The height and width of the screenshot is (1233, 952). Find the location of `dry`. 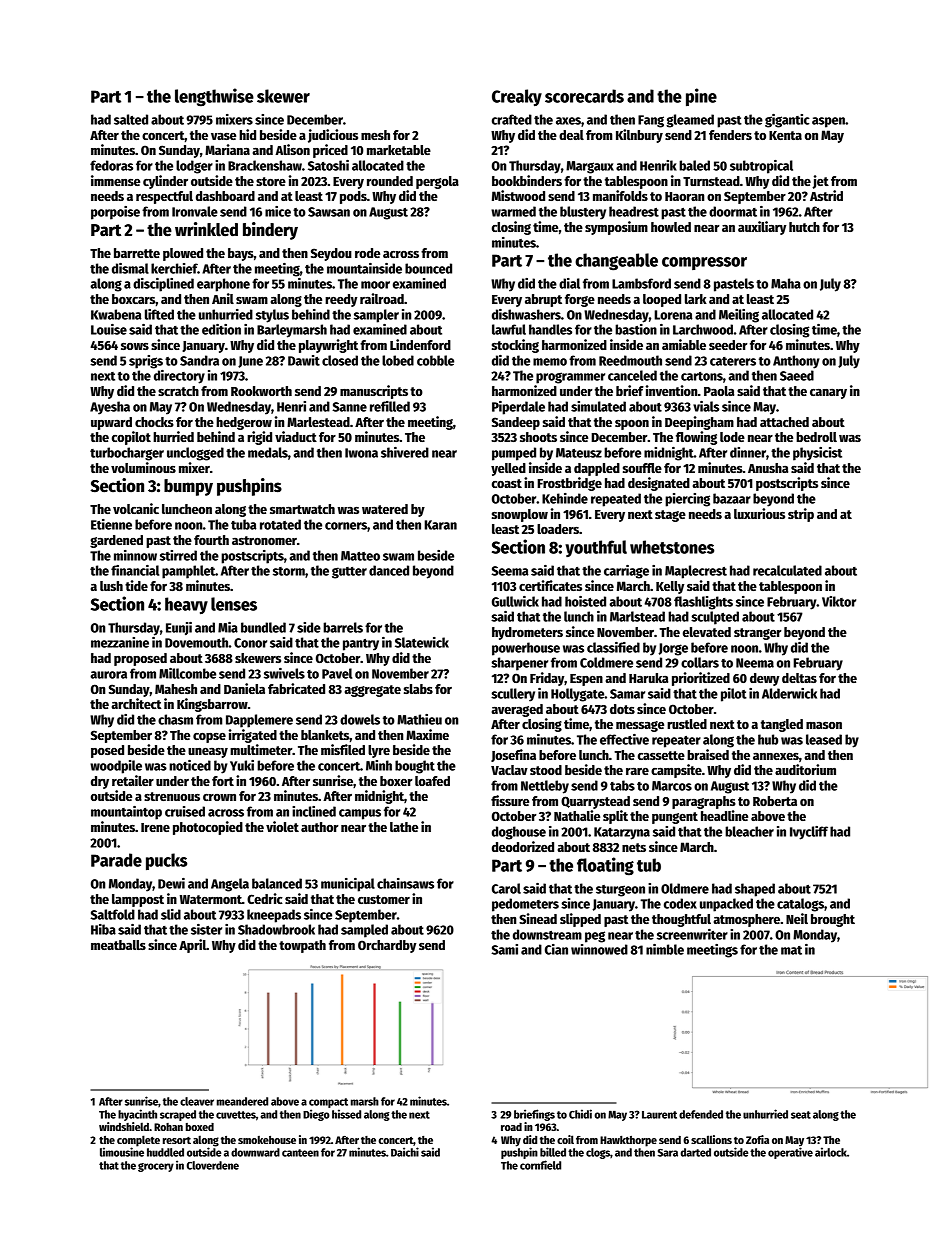

dry is located at coordinates (100, 782).
